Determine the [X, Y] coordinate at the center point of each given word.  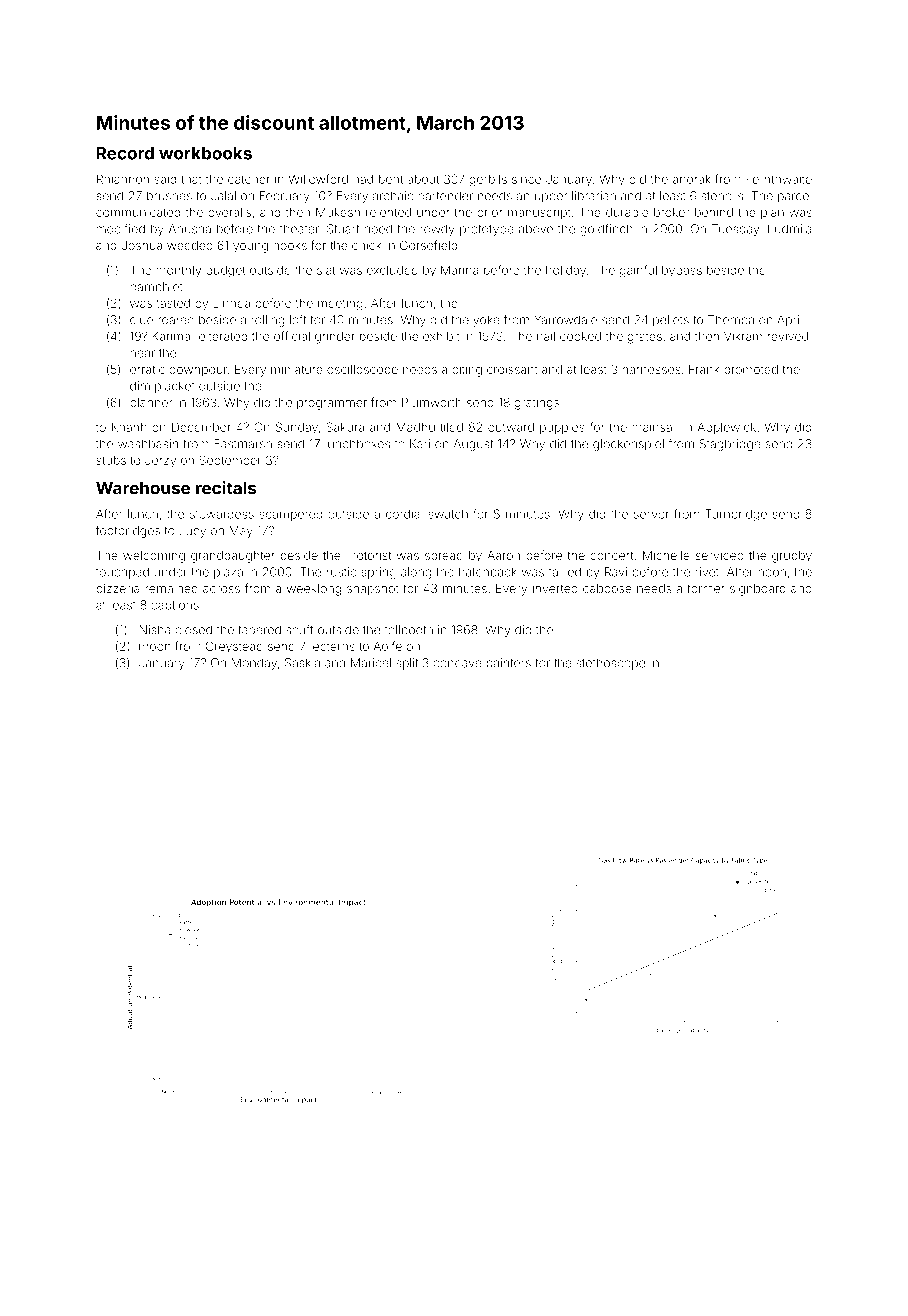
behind [714, 212]
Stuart [343, 229]
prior [490, 213]
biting [467, 371]
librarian [594, 196]
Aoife [387, 646]
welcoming [154, 557]
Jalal [223, 196]
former [706, 588]
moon [155, 647]
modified [121, 229]
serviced [719, 555]
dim [140, 386]
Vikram [743, 336]
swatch [448, 514]
